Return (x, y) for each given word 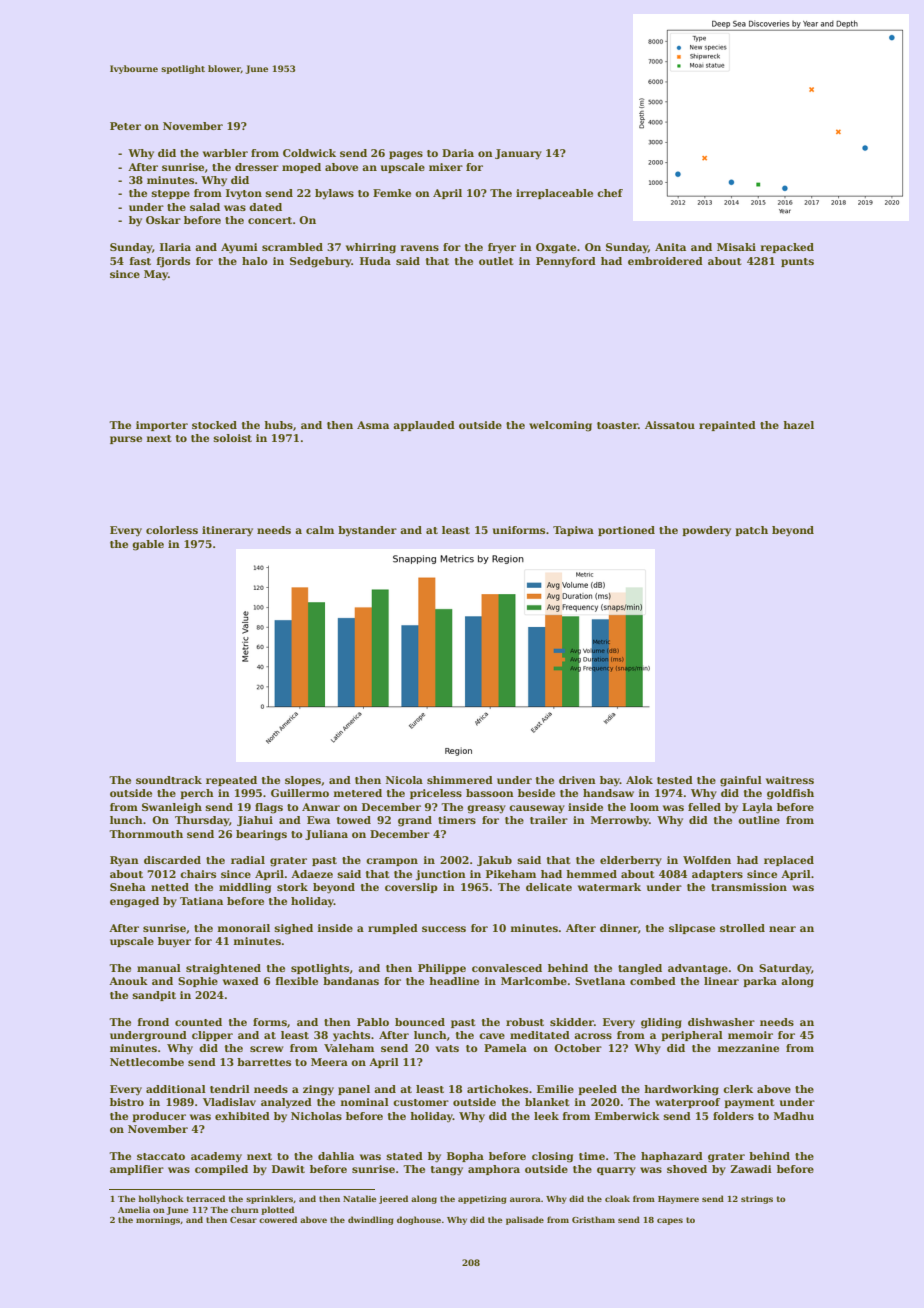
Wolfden (707, 860)
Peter (125, 126)
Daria (458, 153)
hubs (278, 425)
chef (610, 193)
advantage (698, 969)
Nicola (404, 780)
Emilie (555, 1089)
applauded (424, 426)
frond (153, 1022)
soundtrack (169, 780)
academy (216, 1157)
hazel (798, 425)
